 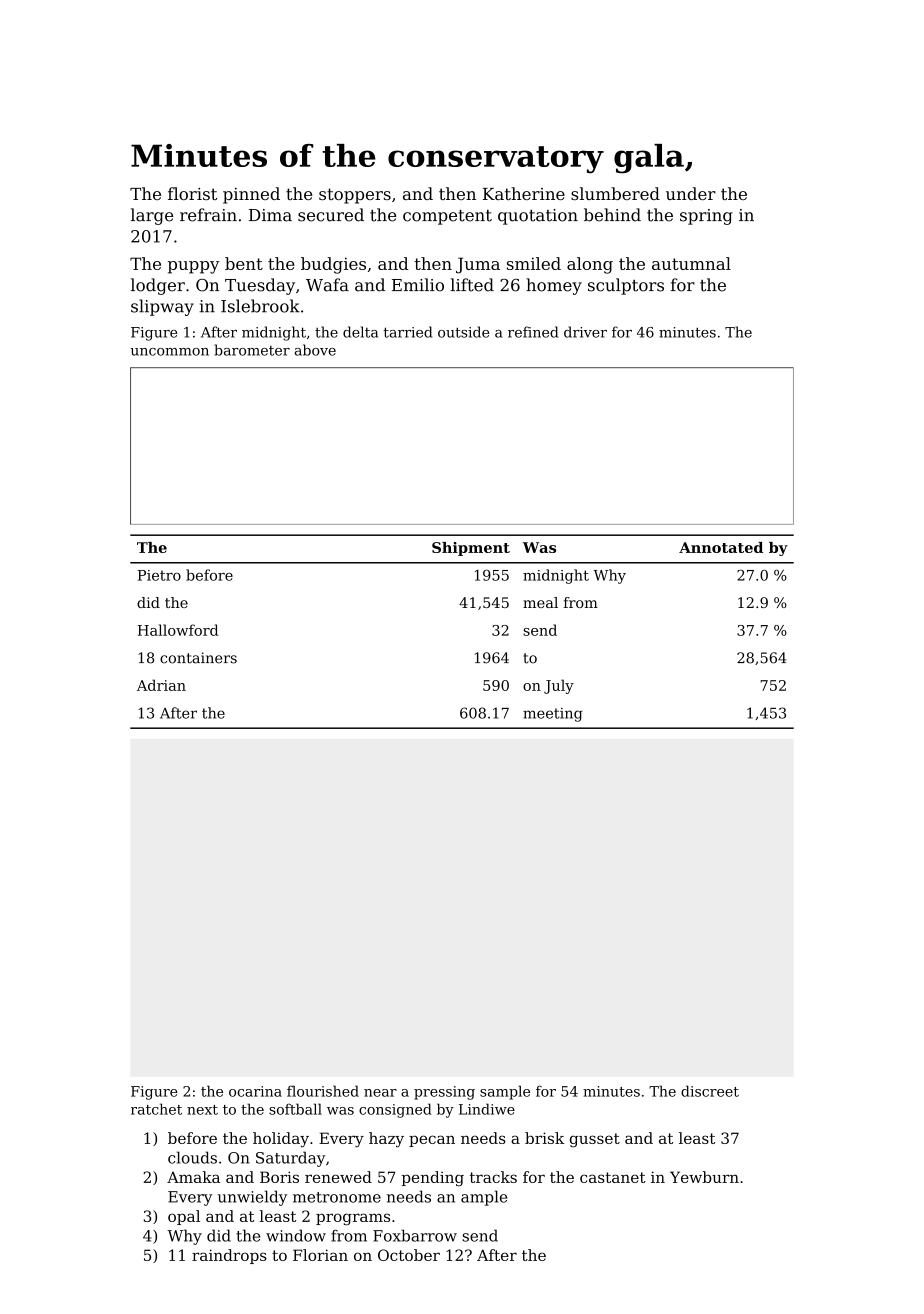 I want to click on florist, so click(x=192, y=193).
